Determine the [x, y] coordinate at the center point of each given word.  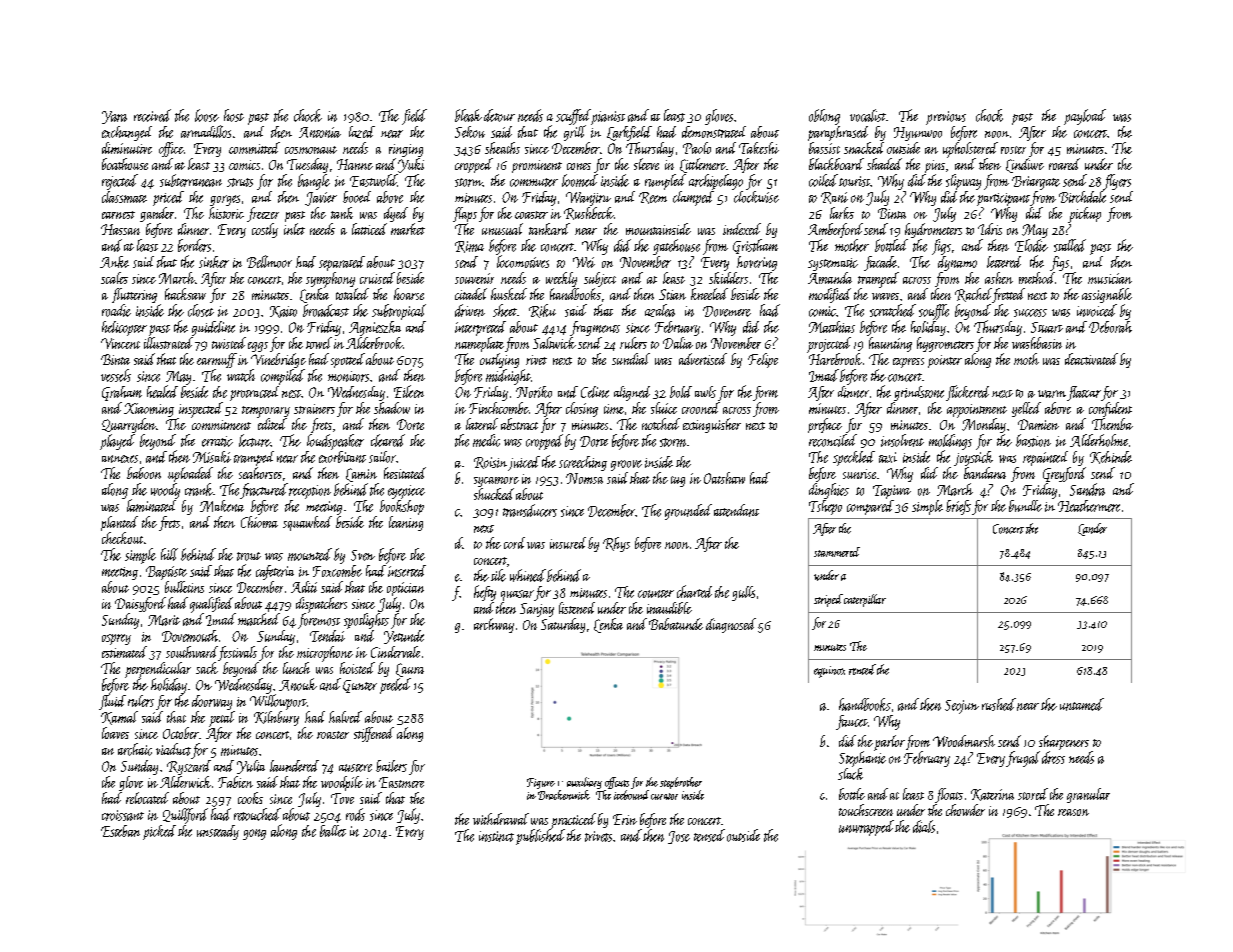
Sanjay [537, 610]
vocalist [868, 115]
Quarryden [129, 425]
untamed [1082, 704]
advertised [703, 359]
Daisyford [140, 604]
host [234, 115]
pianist [608, 118]
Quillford [185, 816]
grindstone [919, 393]
